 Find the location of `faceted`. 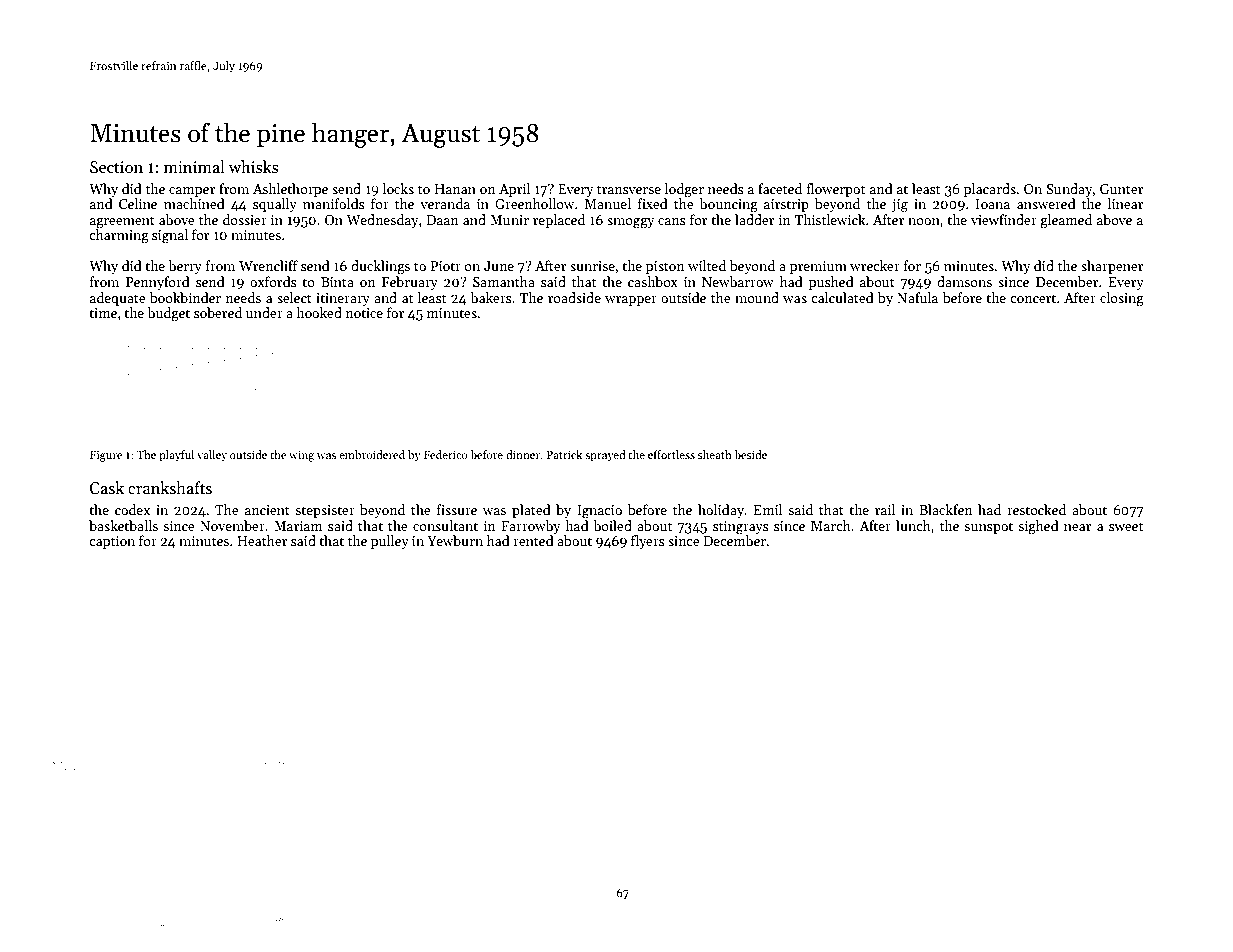

faceted is located at coordinates (780, 188).
